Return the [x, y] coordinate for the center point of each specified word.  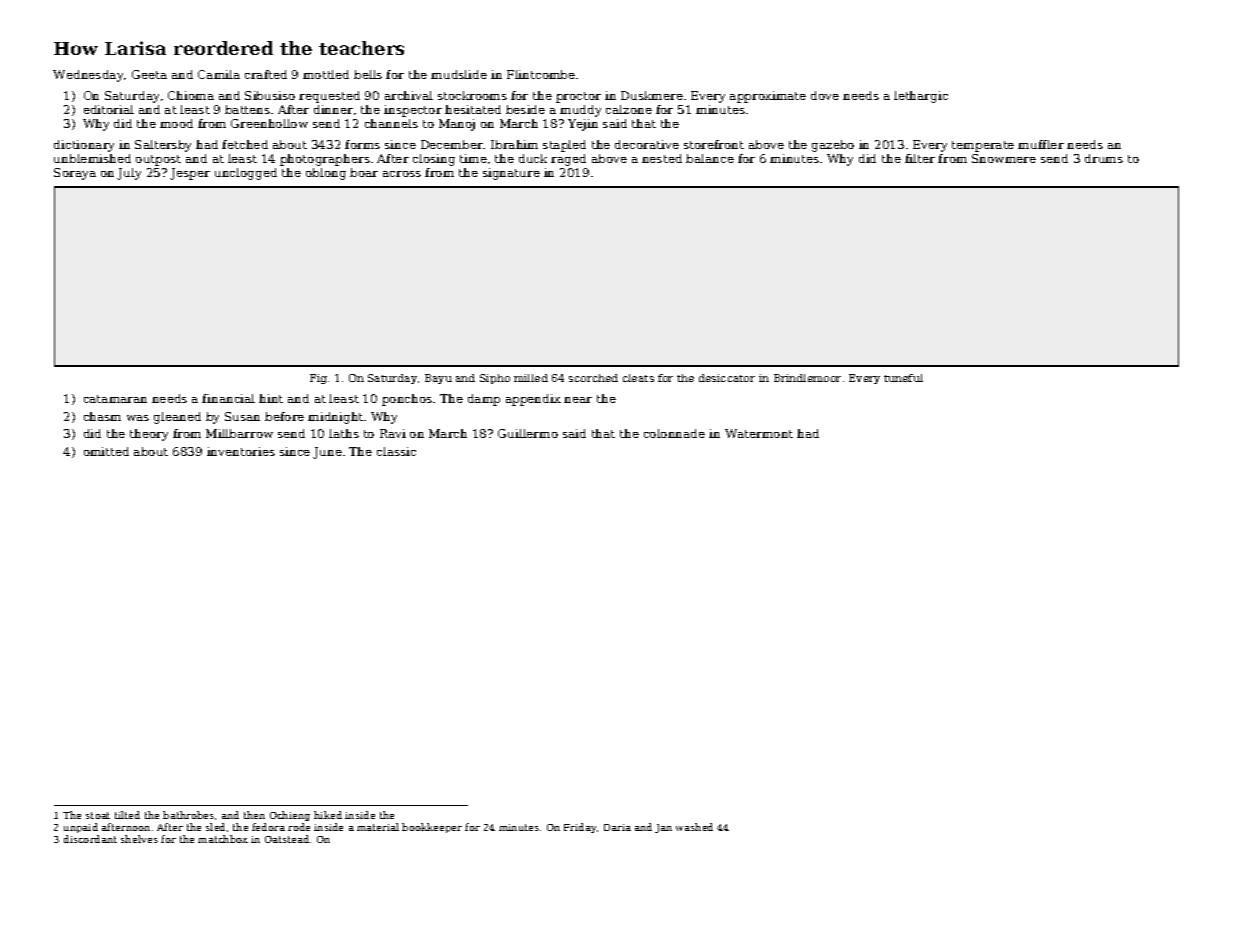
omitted [106, 451]
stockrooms [472, 95]
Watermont [759, 433]
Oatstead [287, 839]
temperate [983, 146]
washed [694, 827]
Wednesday [88, 76]
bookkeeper [432, 828]
